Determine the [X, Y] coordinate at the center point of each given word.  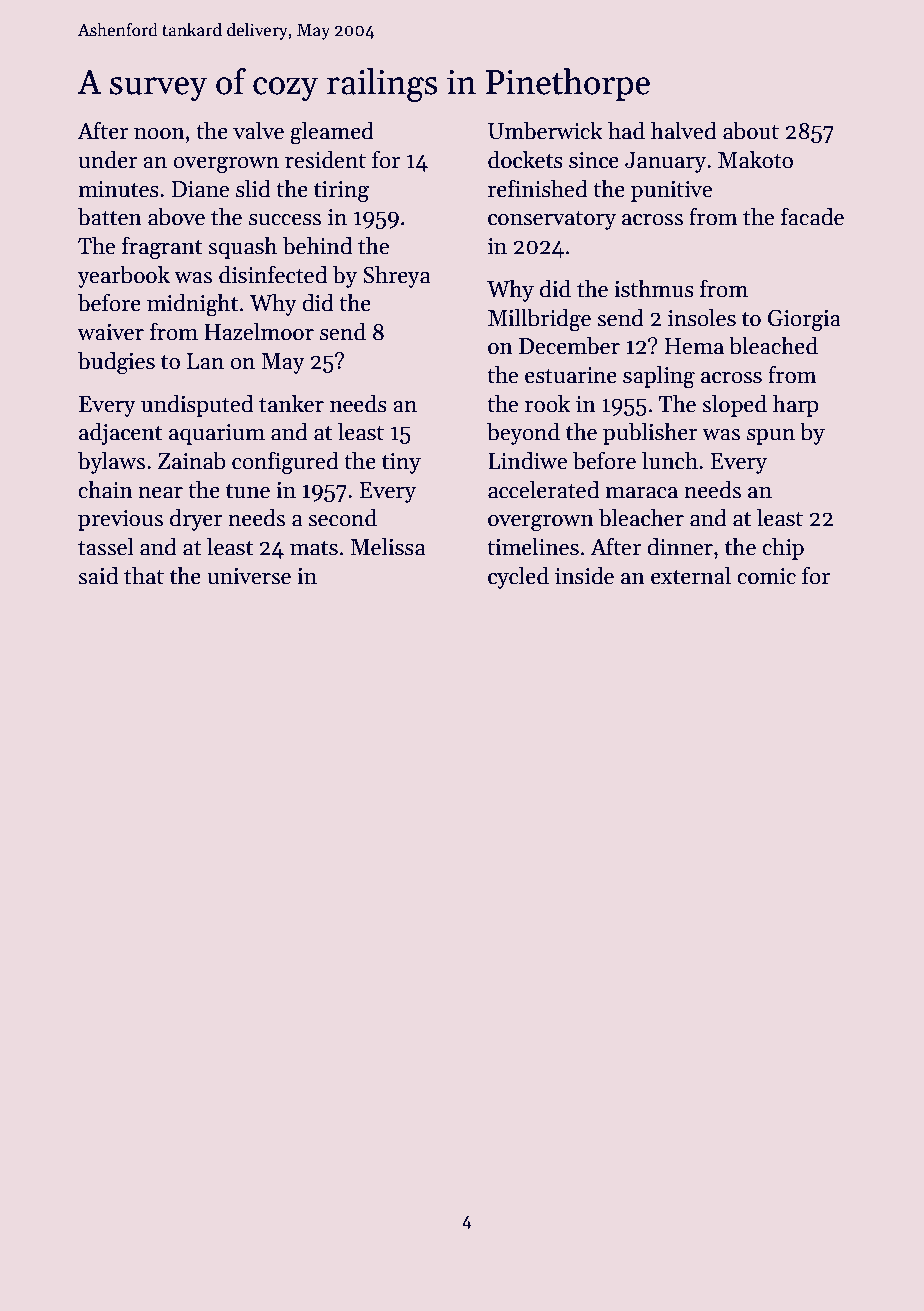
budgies [116, 363]
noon [159, 134]
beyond [523, 433]
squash [242, 247]
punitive [671, 191]
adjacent [120, 433]
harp [796, 405]
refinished [538, 188]
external [691, 575]
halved [684, 130]
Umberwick [545, 130]
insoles [702, 317]
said [98, 575]
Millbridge [539, 320]
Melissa [387, 546]
